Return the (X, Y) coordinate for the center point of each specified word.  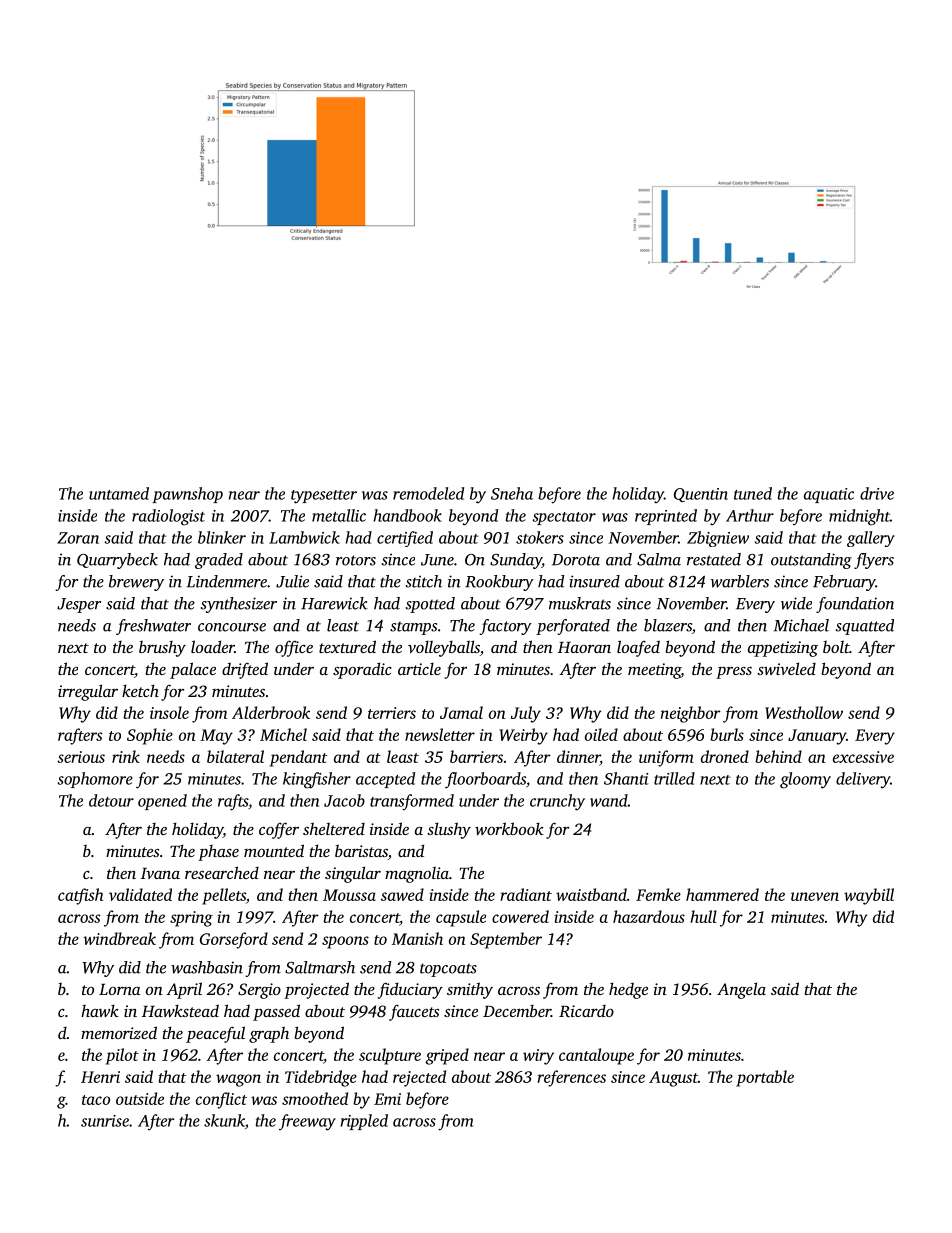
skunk (224, 1120)
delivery (863, 780)
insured (594, 581)
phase (218, 853)
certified (405, 539)
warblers (740, 581)
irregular (88, 692)
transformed (412, 802)
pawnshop (187, 495)
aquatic (829, 495)
